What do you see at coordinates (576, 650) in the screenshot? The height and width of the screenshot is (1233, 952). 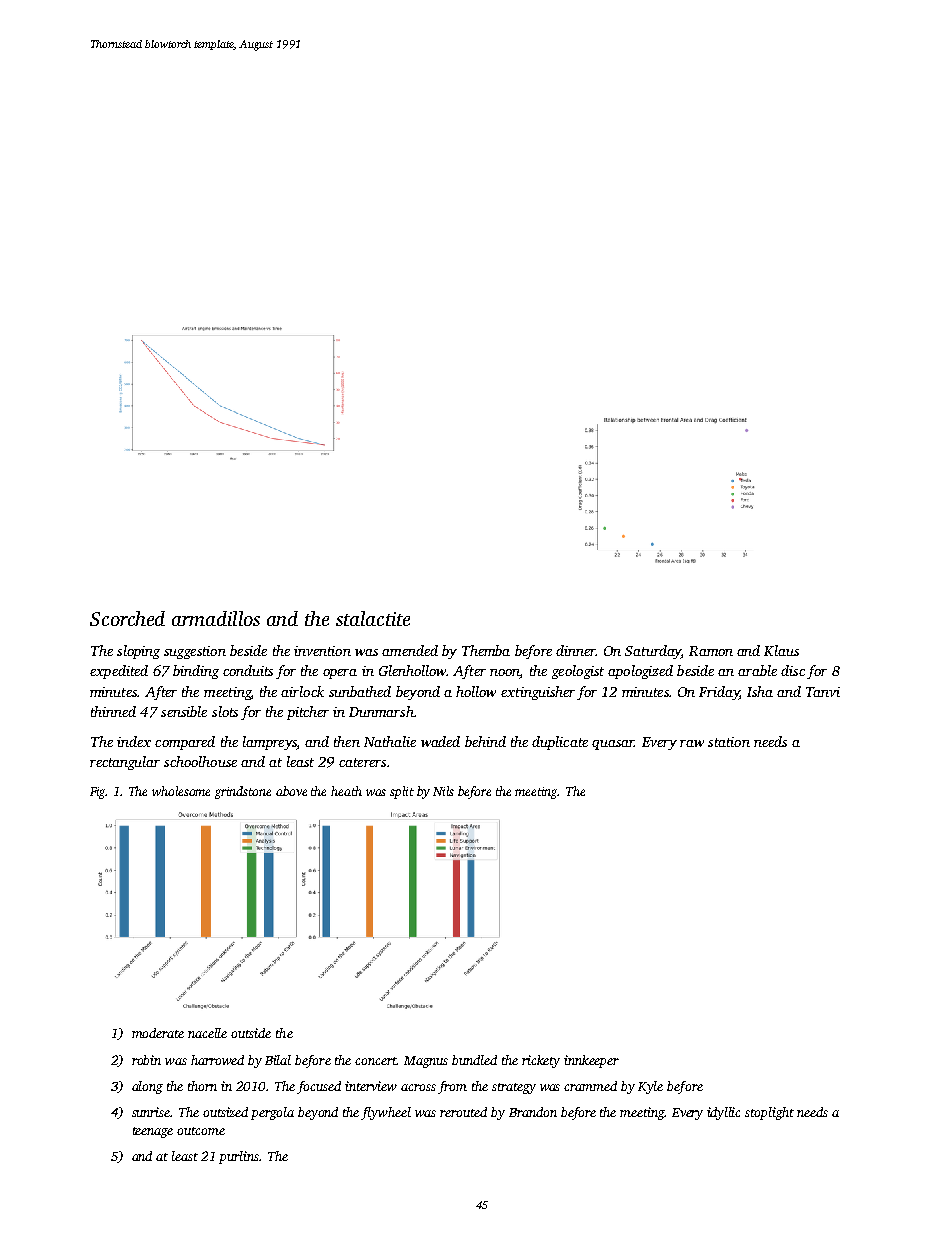 I see `dinner` at bounding box center [576, 650].
